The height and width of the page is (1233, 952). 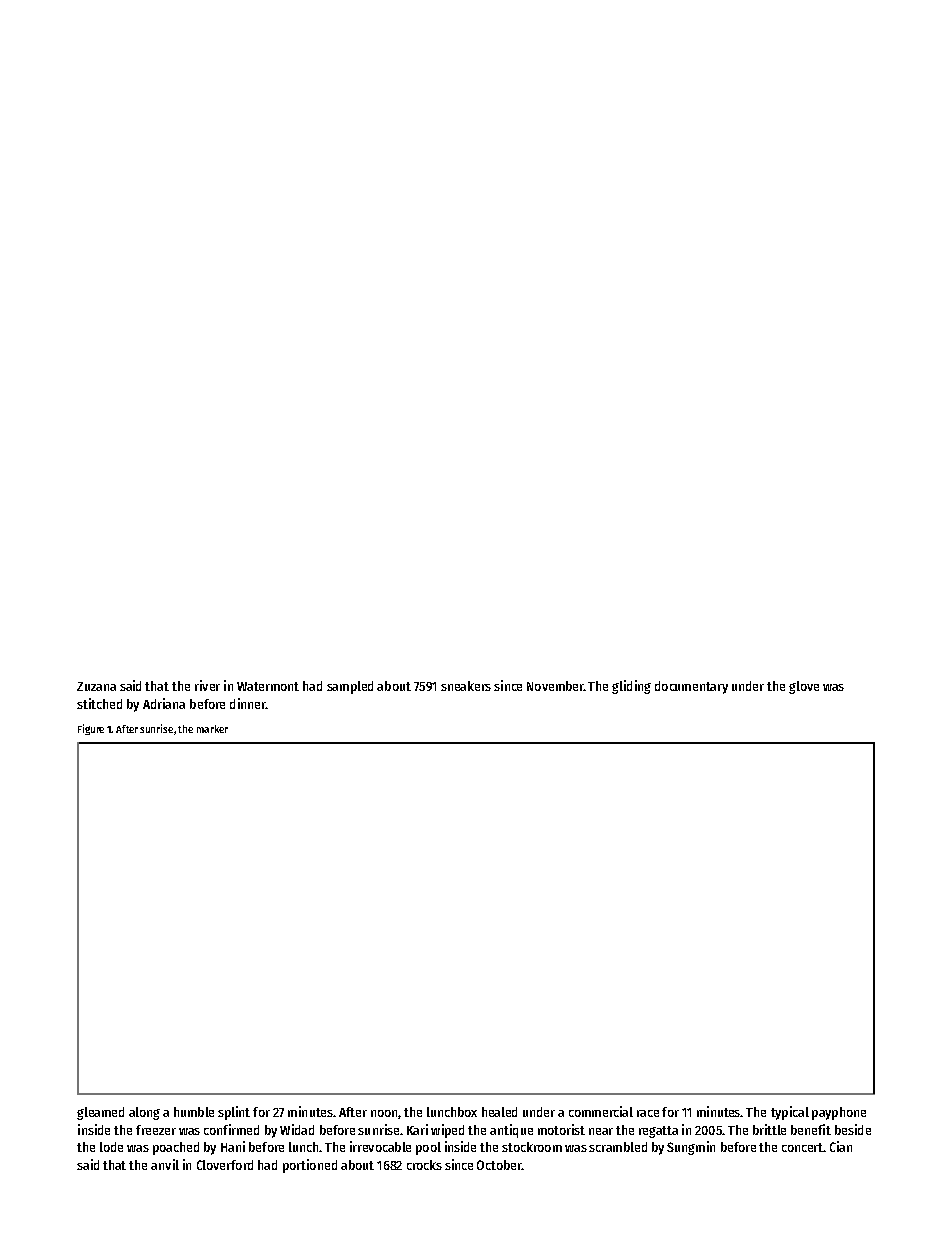 I want to click on typical, so click(x=790, y=1113).
